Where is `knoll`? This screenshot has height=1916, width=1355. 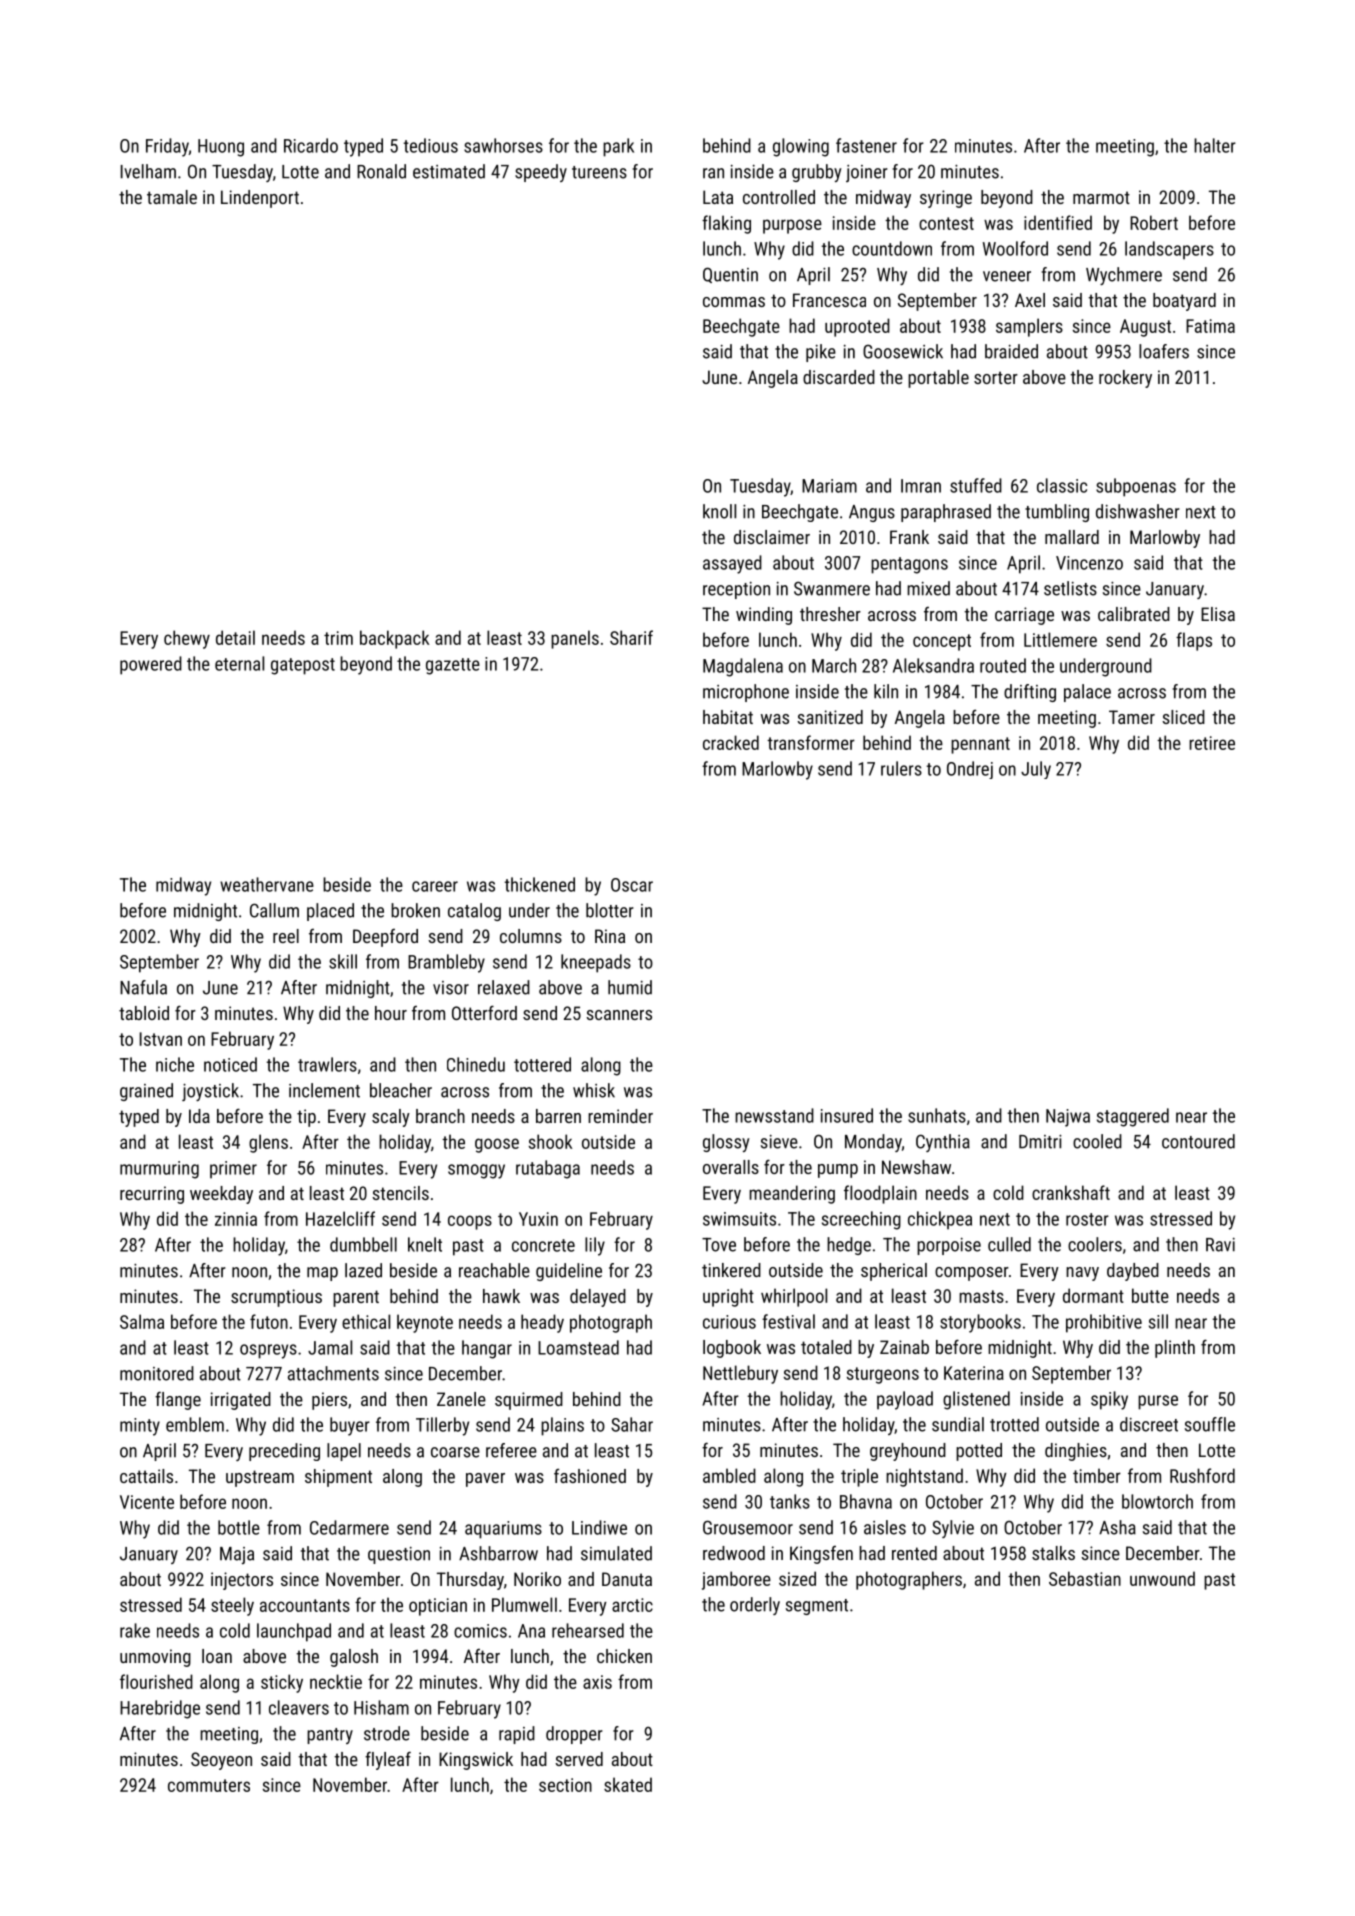 knoll is located at coordinates (719, 511).
